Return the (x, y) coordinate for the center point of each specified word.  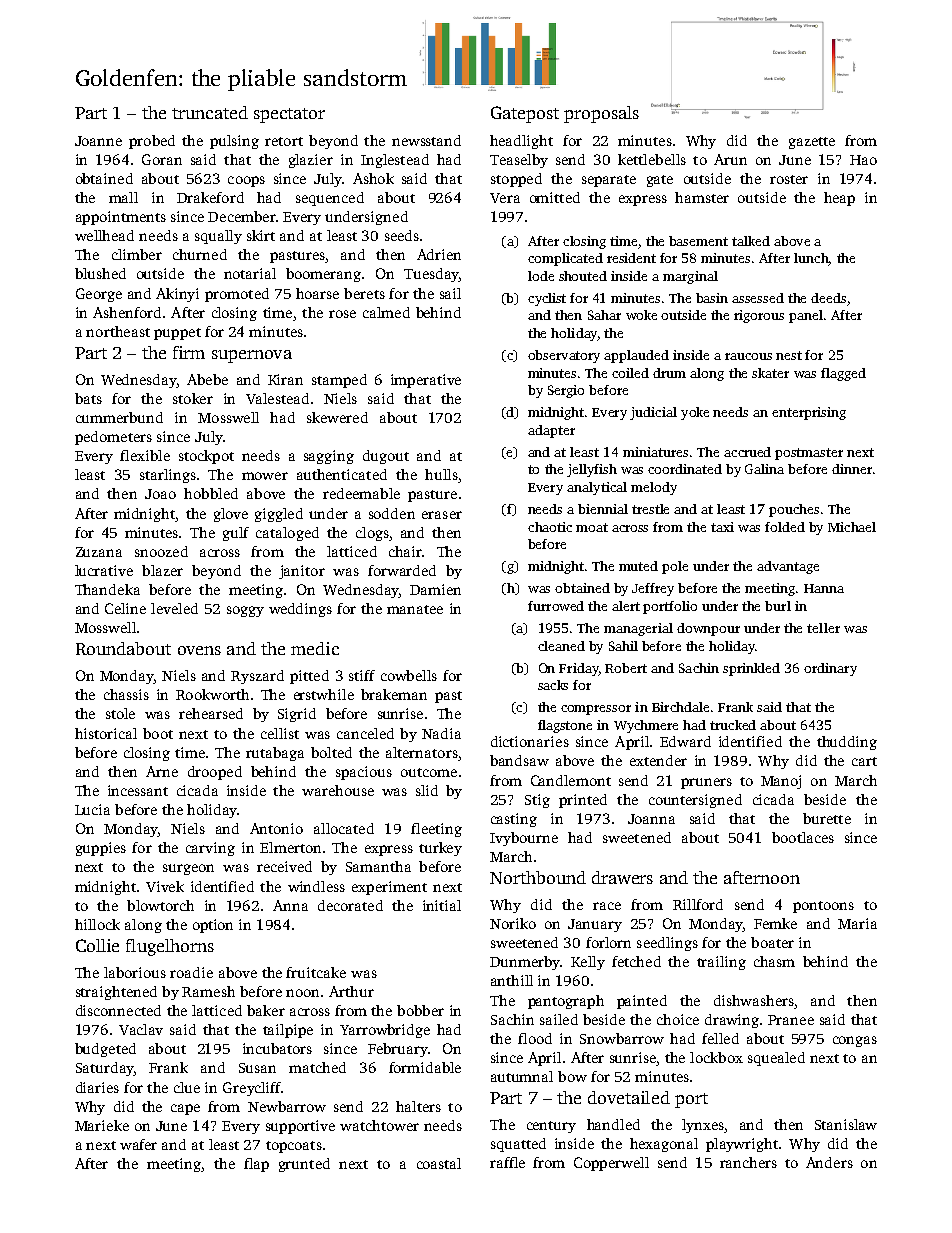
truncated (210, 112)
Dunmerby (525, 963)
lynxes (703, 1126)
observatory (564, 356)
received (284, 866)
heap (839, 199)
